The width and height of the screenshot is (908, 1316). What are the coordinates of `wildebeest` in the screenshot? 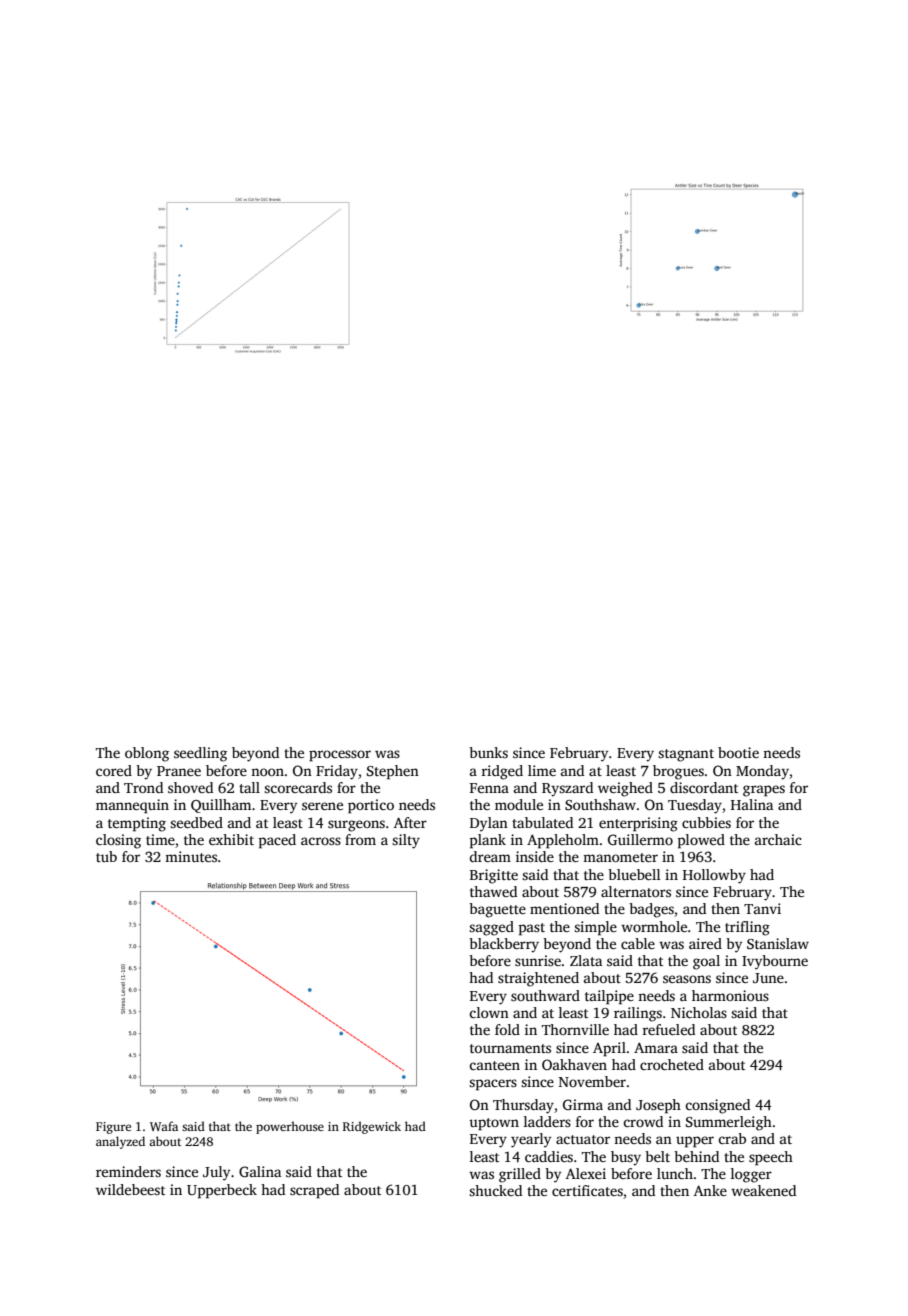 It's located at (130, 1189).
